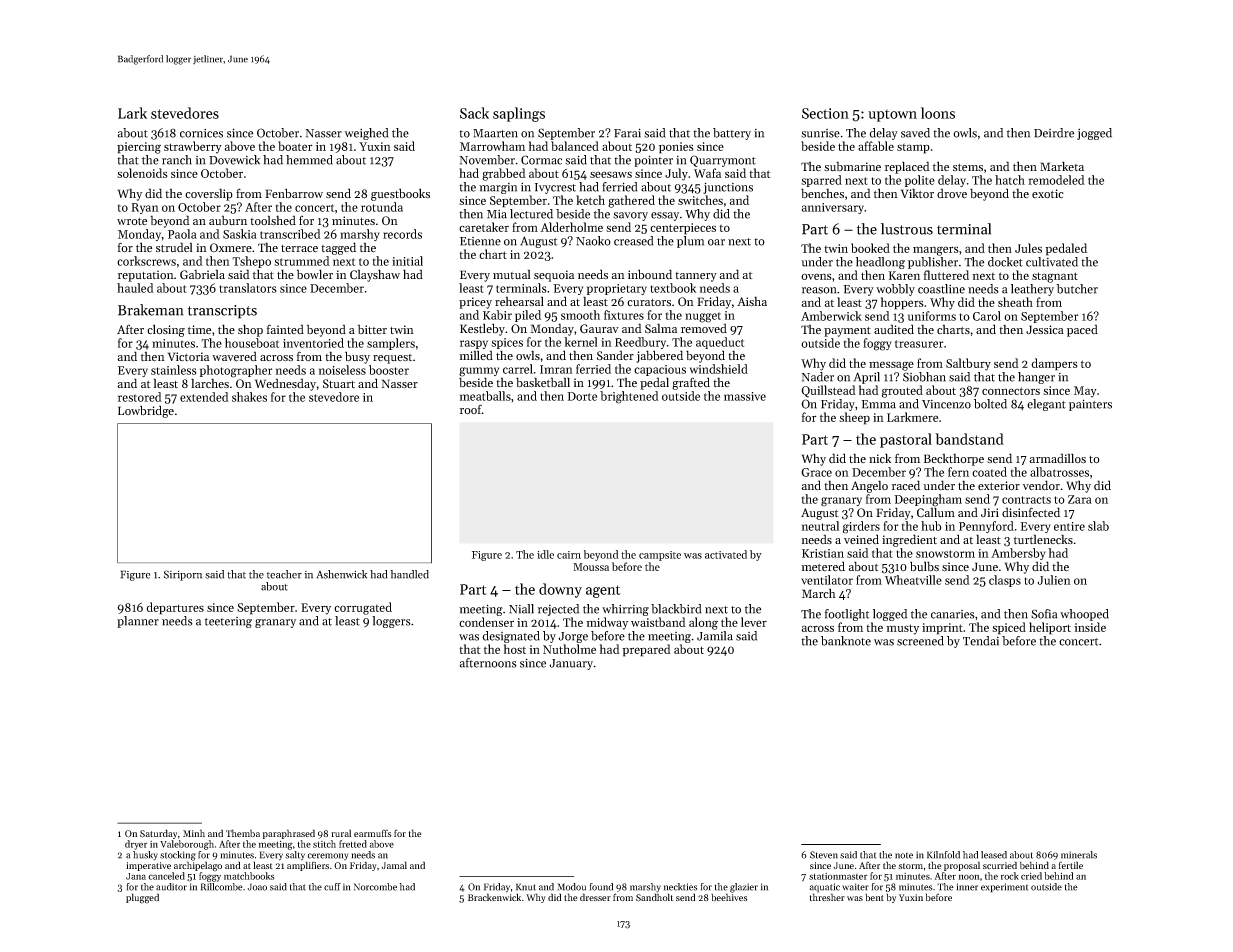 This screenshot has width=1233, height=952. Describe the element at coordinates (471, 409) in the screenshot. I see `roof` at that location.
